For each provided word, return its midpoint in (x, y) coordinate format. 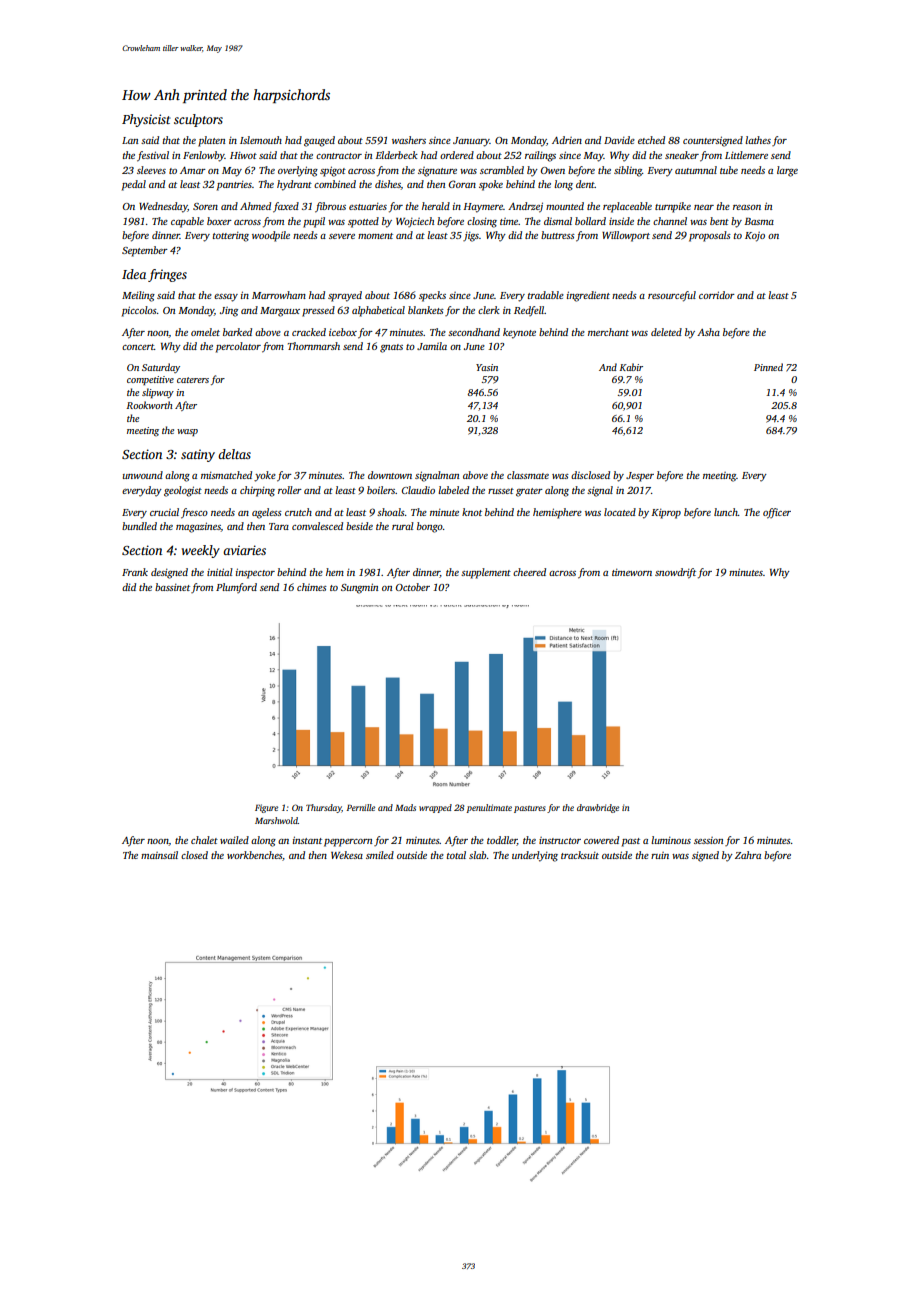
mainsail (159, 855)
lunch (726, 512)
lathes (758, 140)
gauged (319, 141)
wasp (187, 432)
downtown (390, 475)
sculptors (198, 120)
